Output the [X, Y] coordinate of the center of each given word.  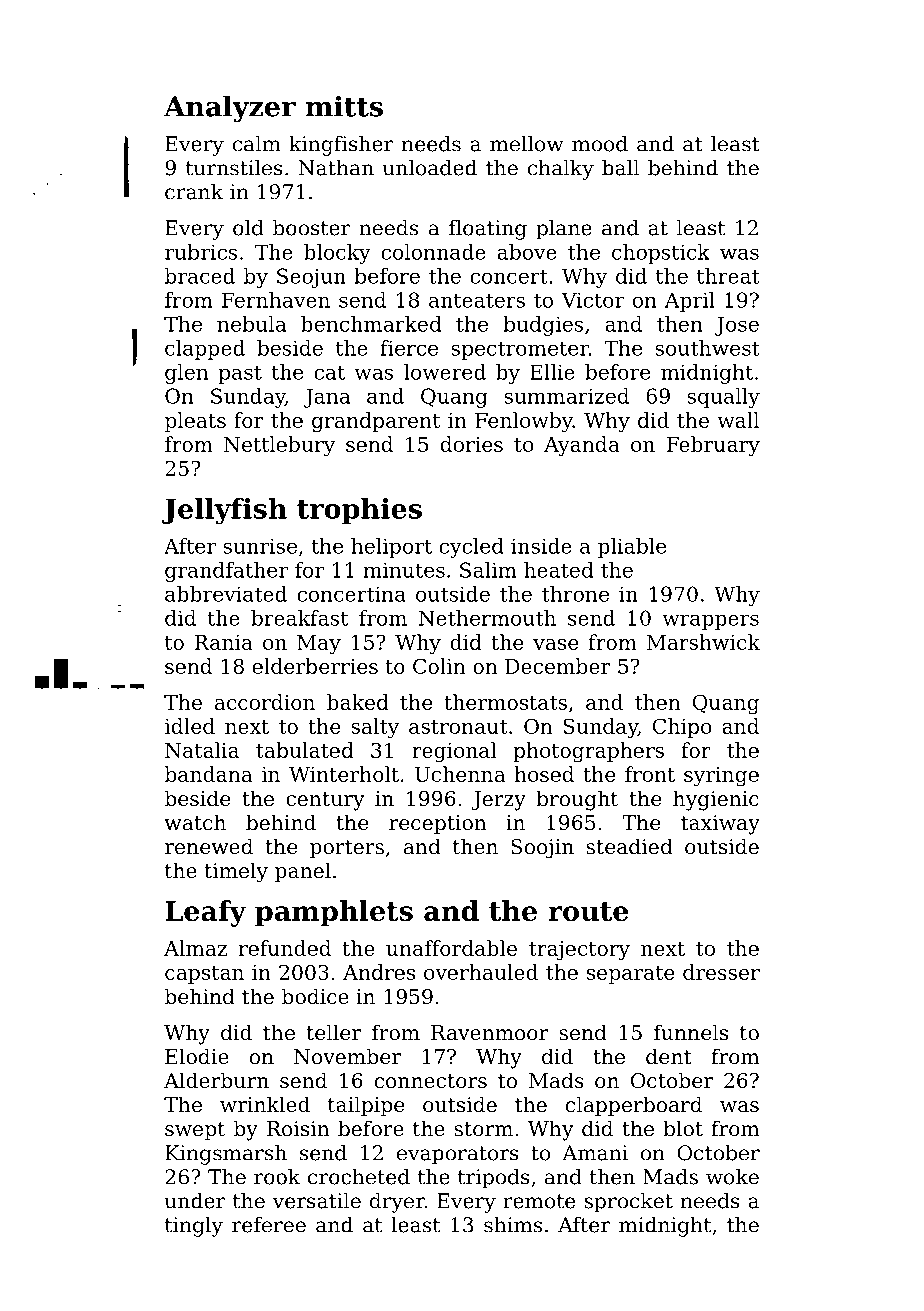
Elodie [197, 1056]
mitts [344, 106]
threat [728, 276]
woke [732, 1177]
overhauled [481, 972]
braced [200, 276]
